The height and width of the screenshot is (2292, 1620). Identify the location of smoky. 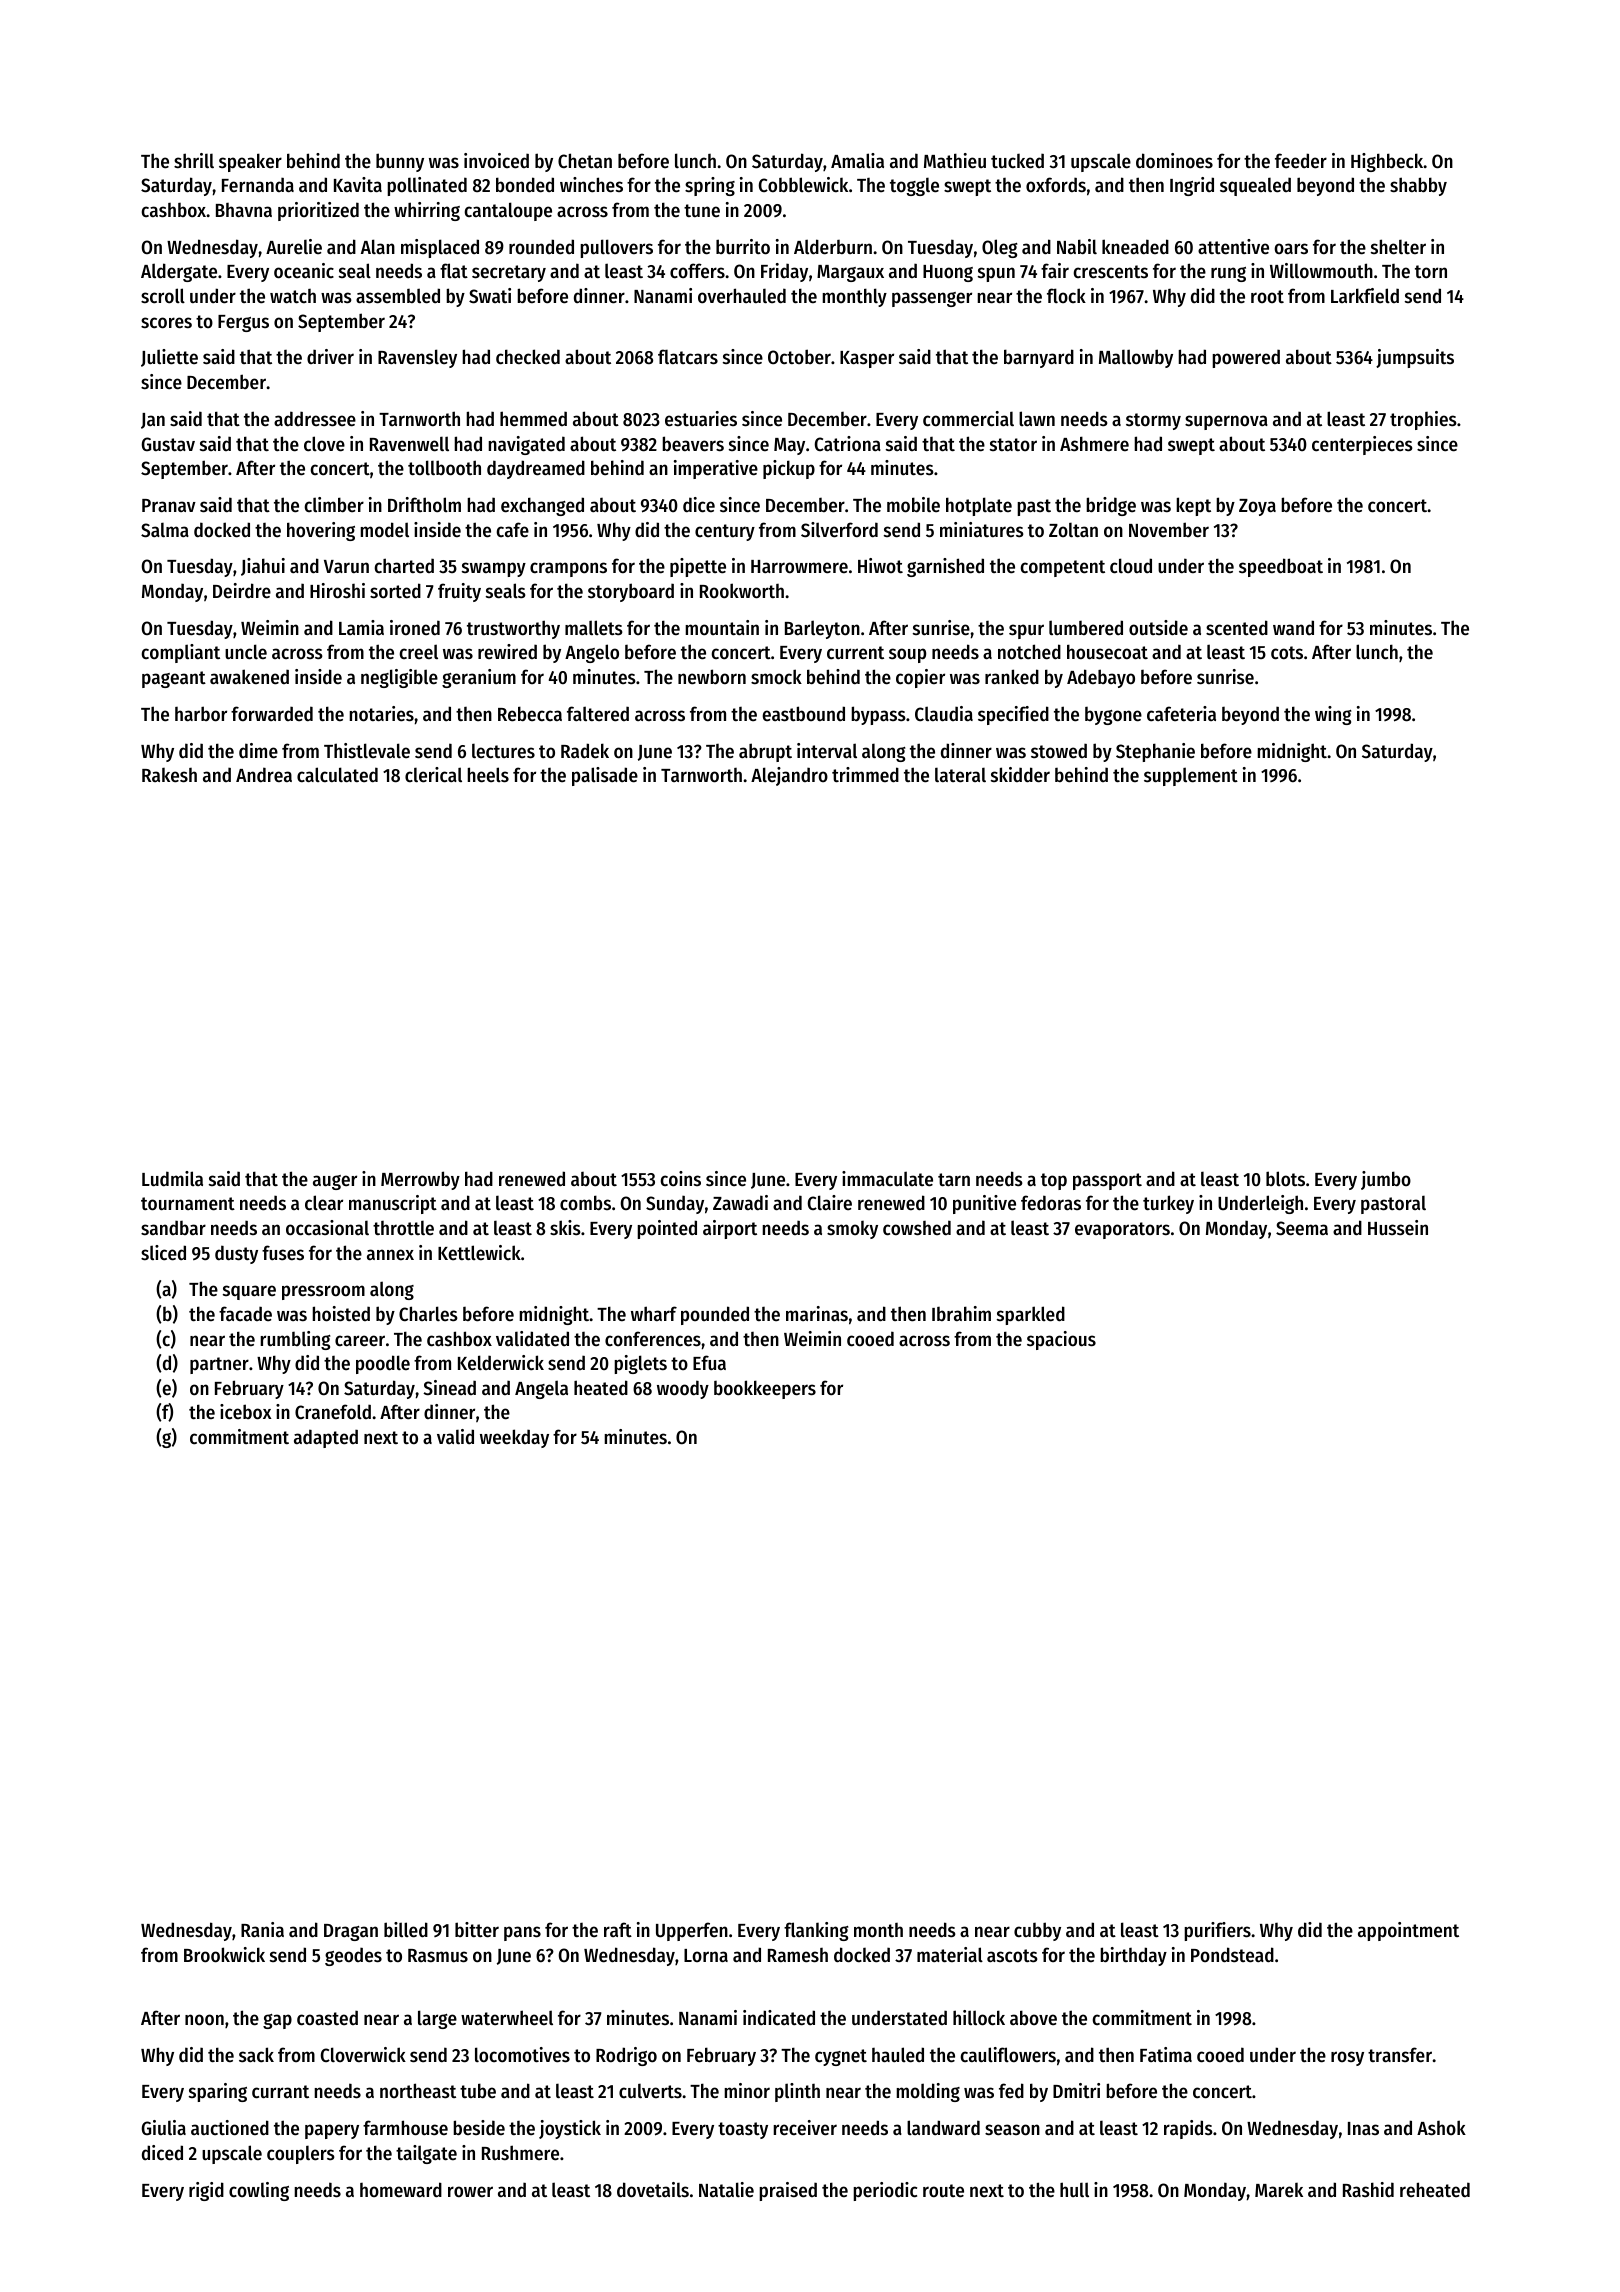
(852, 1229).
